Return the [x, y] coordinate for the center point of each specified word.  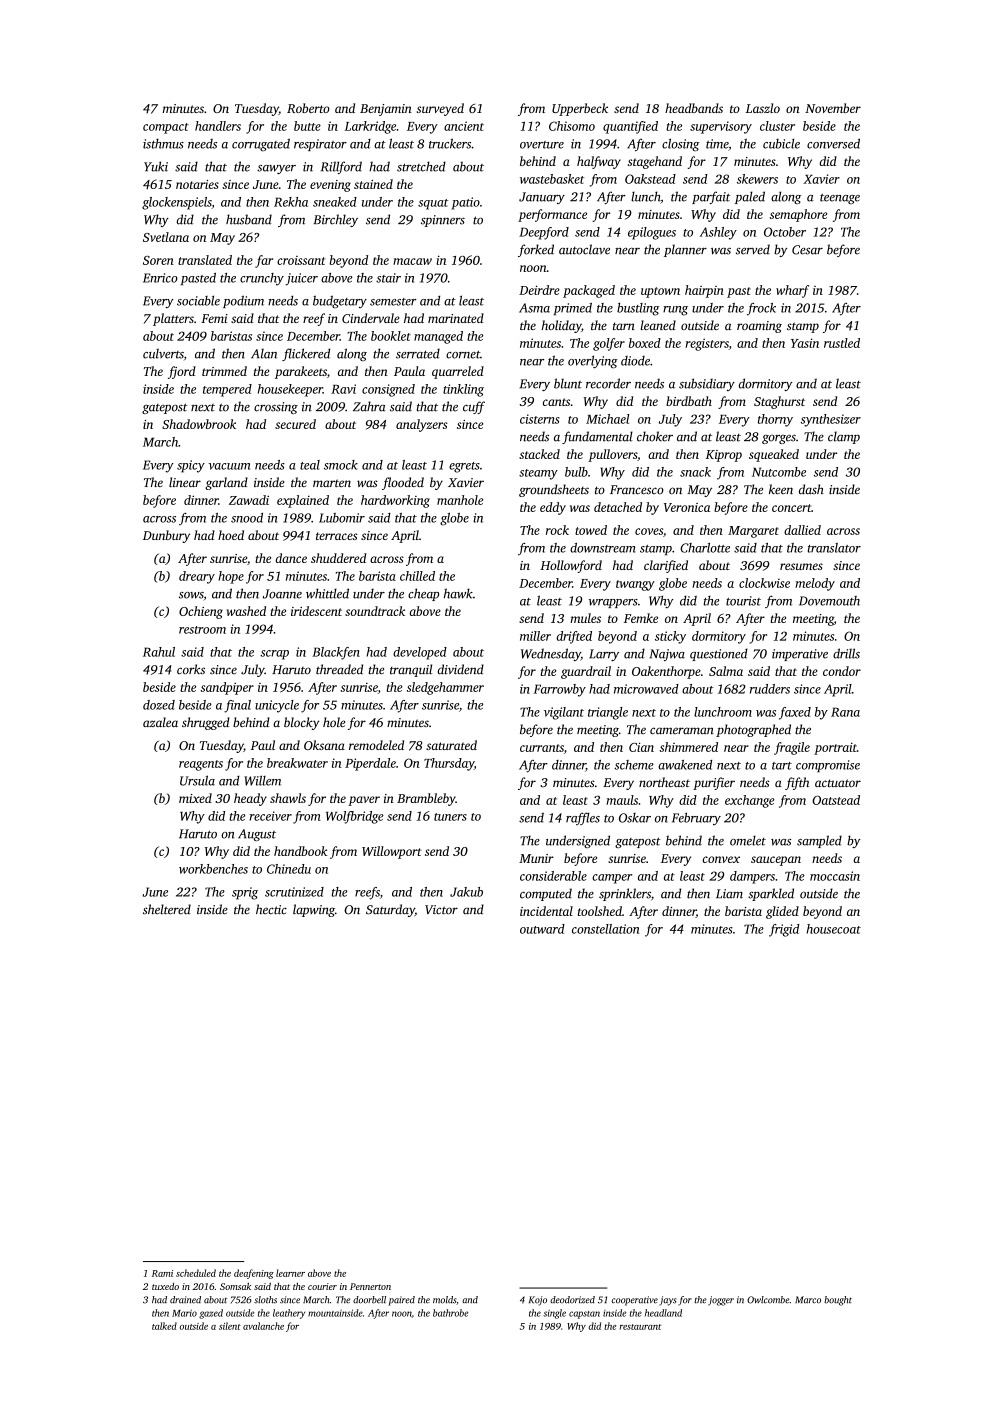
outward [542, 929]
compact [166, 128]
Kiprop [724, 456]
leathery [289, 1314]
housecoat [834, 929]
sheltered [167, 909]
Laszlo [763, 108]
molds [444, 1300]
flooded [403, 483]
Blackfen [336, 653]
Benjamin [386, 110]
